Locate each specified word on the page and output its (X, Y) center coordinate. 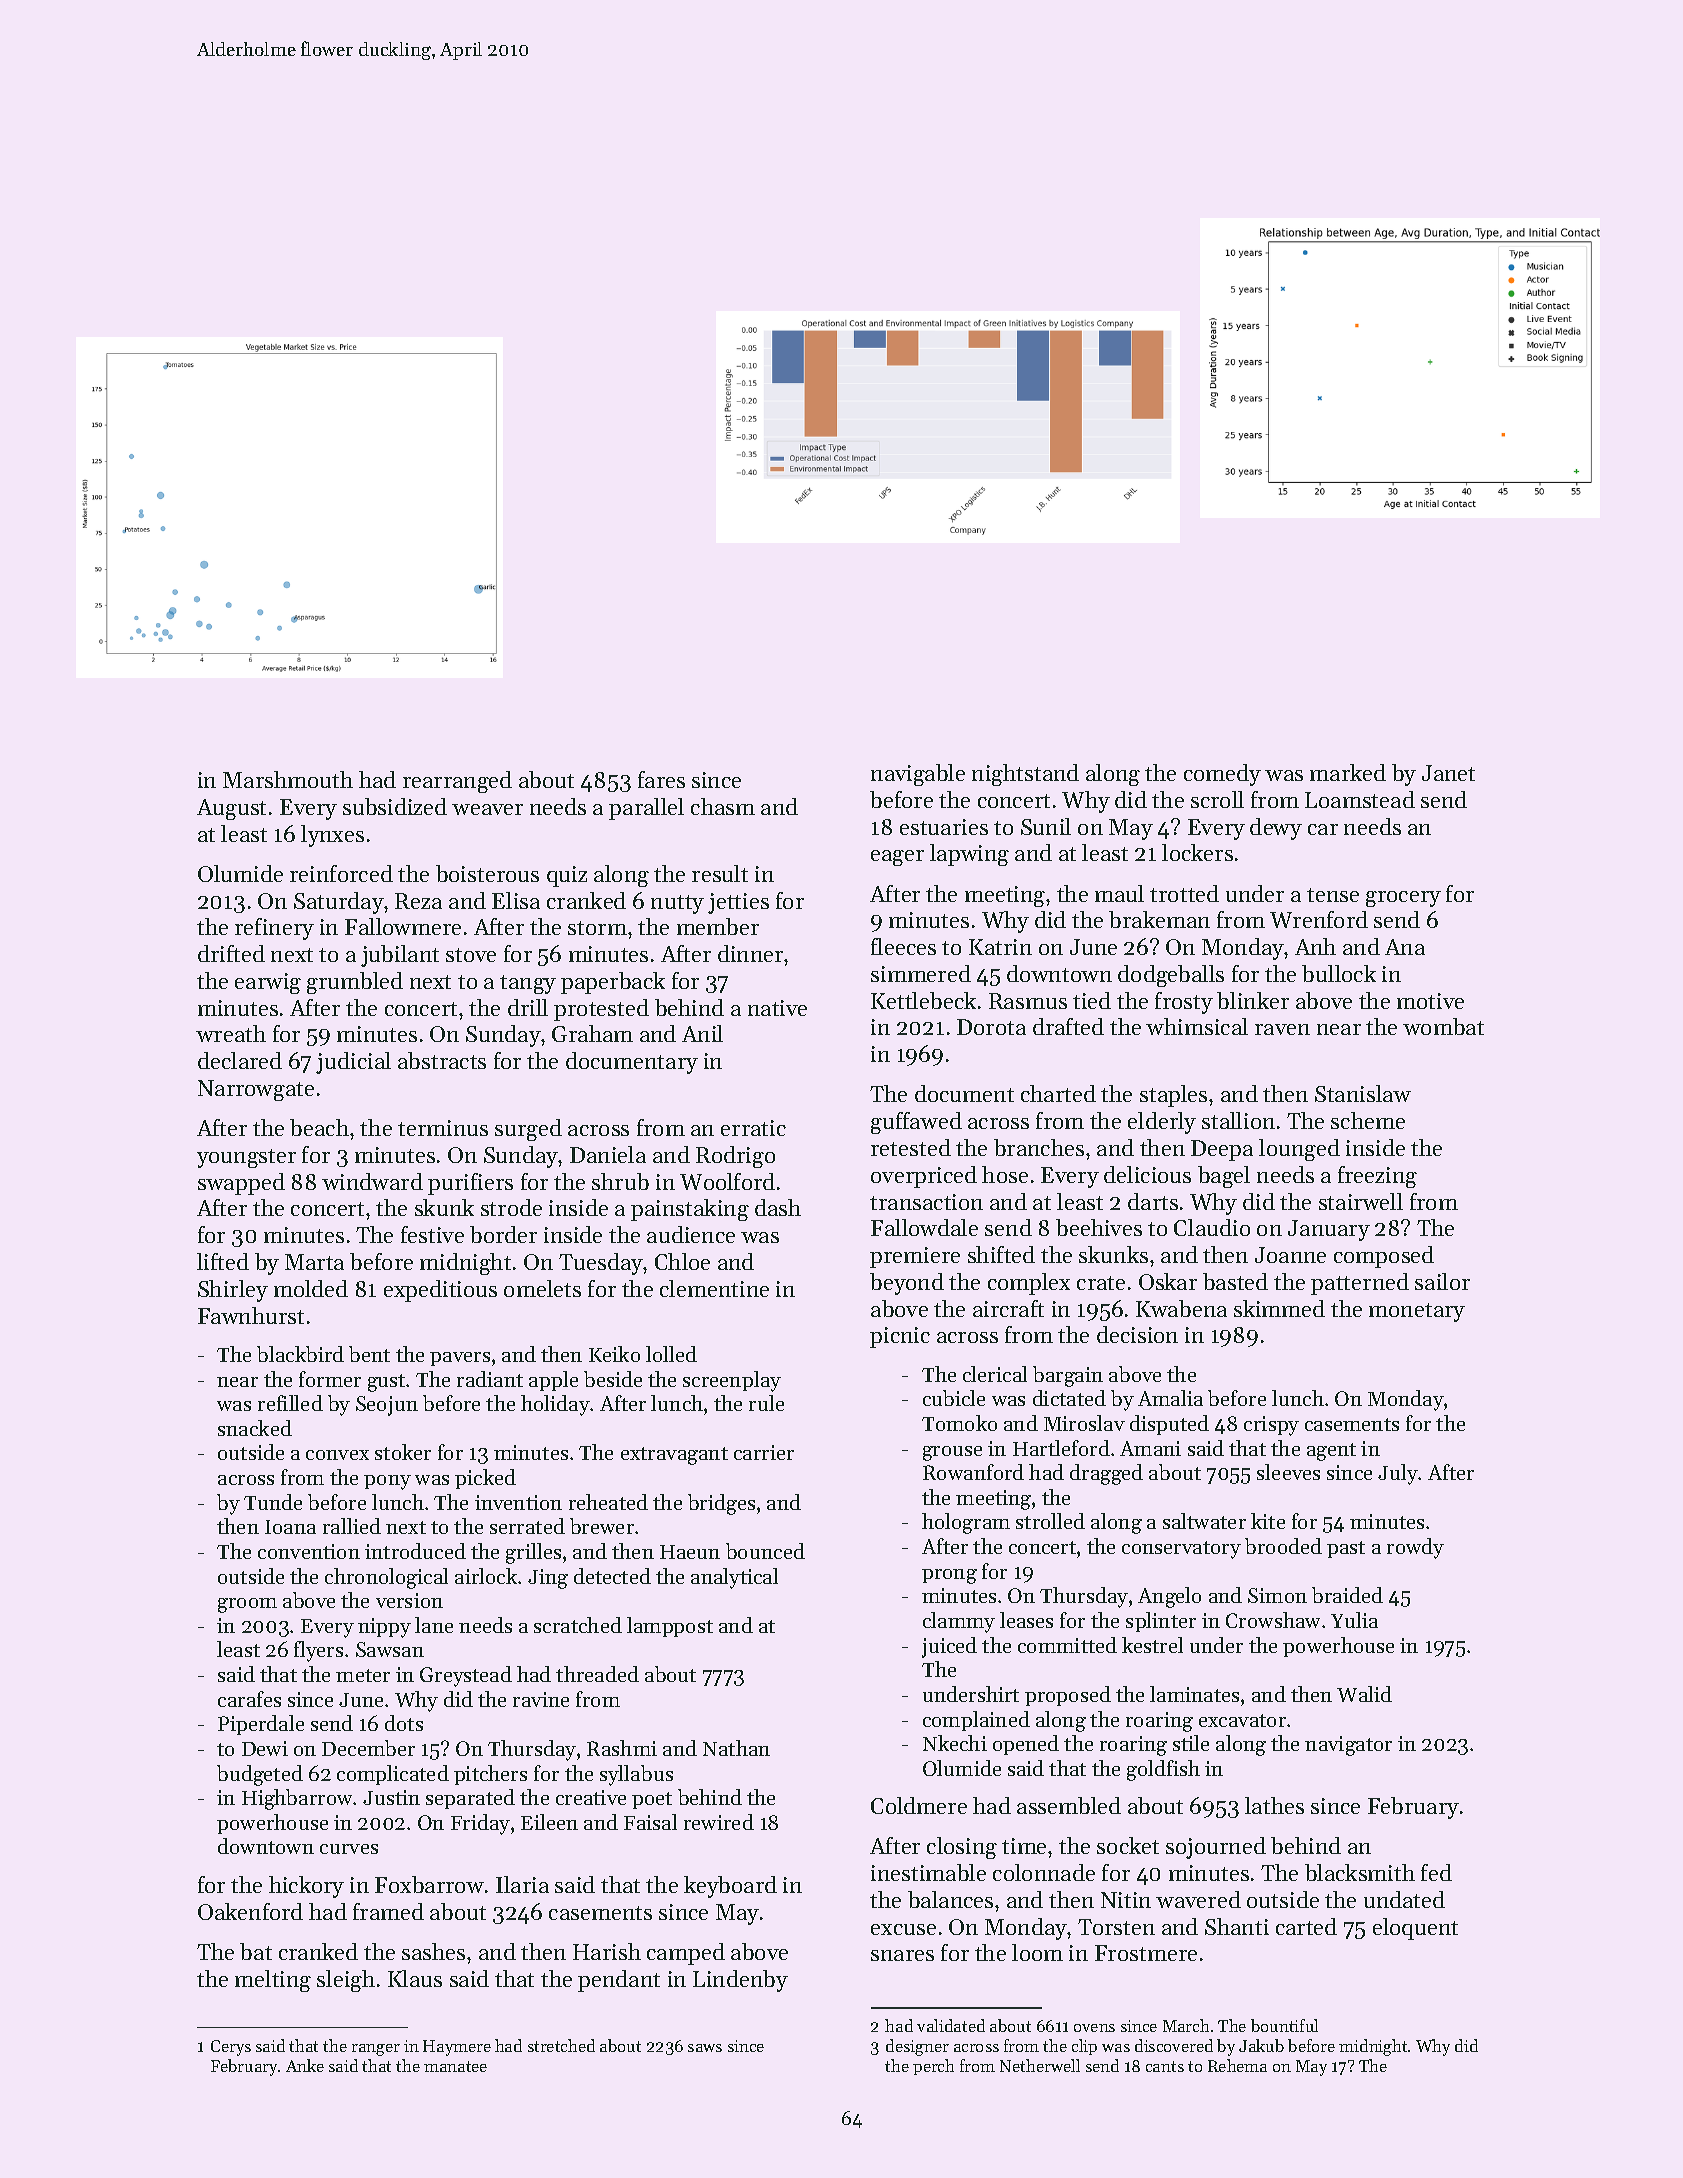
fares (661, 779)
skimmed (1279, 1308)
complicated (393, 1775)
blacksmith (1360, 1872)
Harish (607, 1951)
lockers (1197, 852)
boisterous (487, 873)
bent (369, 1354)
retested (911, 1147)
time (1024, 1846)
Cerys (231, 2048)
